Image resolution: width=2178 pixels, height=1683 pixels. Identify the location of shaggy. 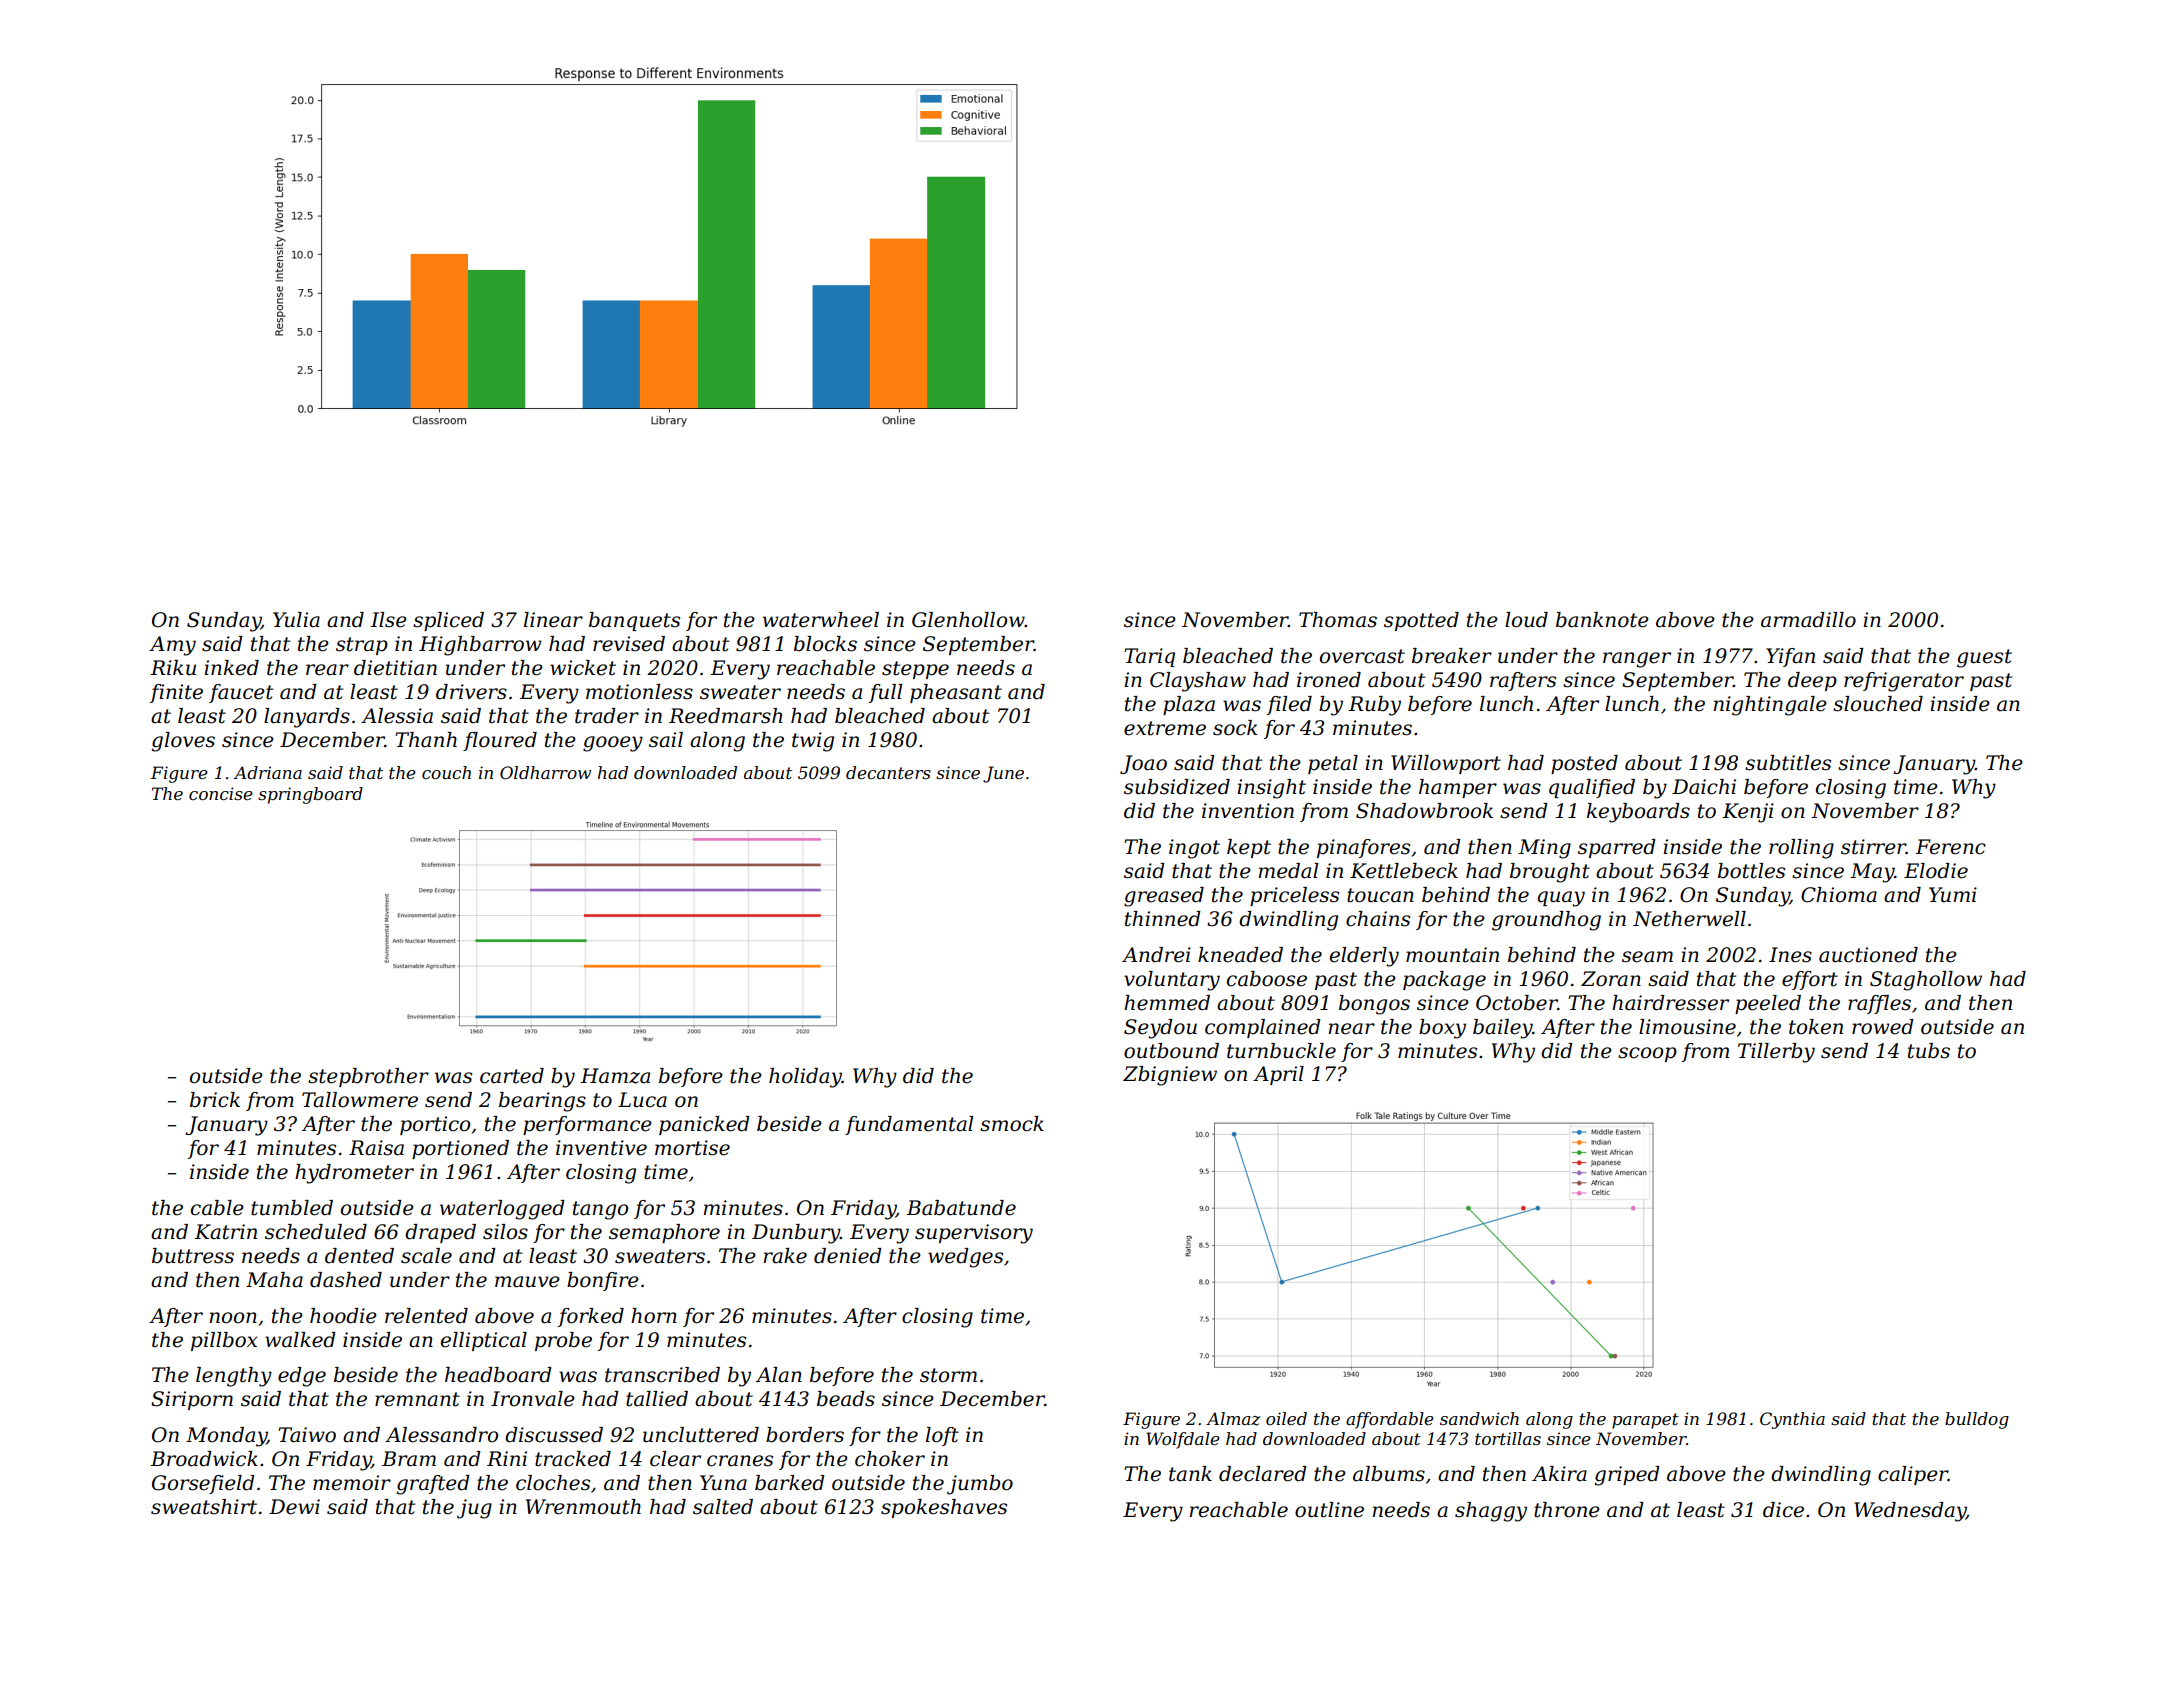
(1491, 1512).
